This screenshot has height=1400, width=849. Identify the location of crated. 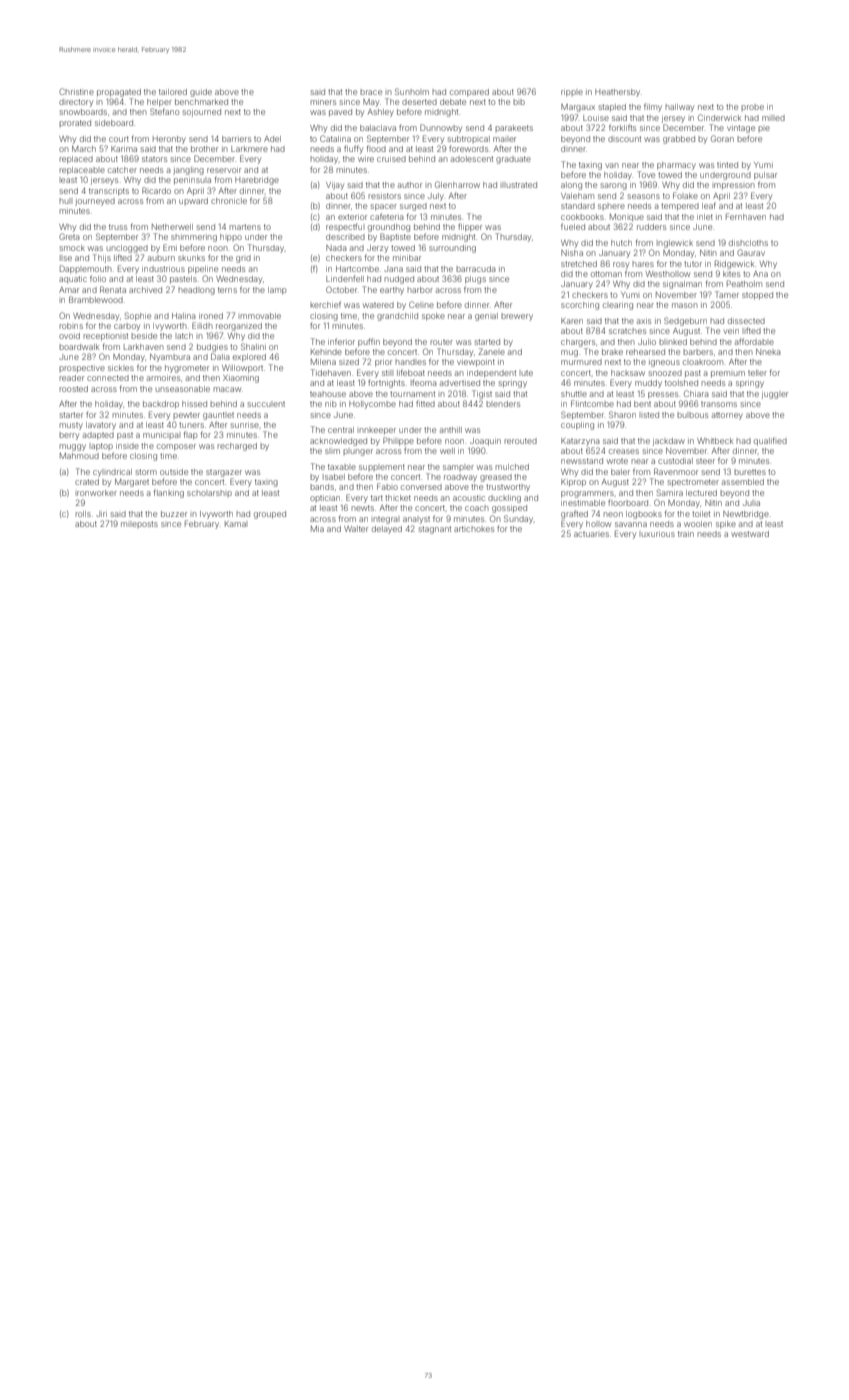
(87, 482).
